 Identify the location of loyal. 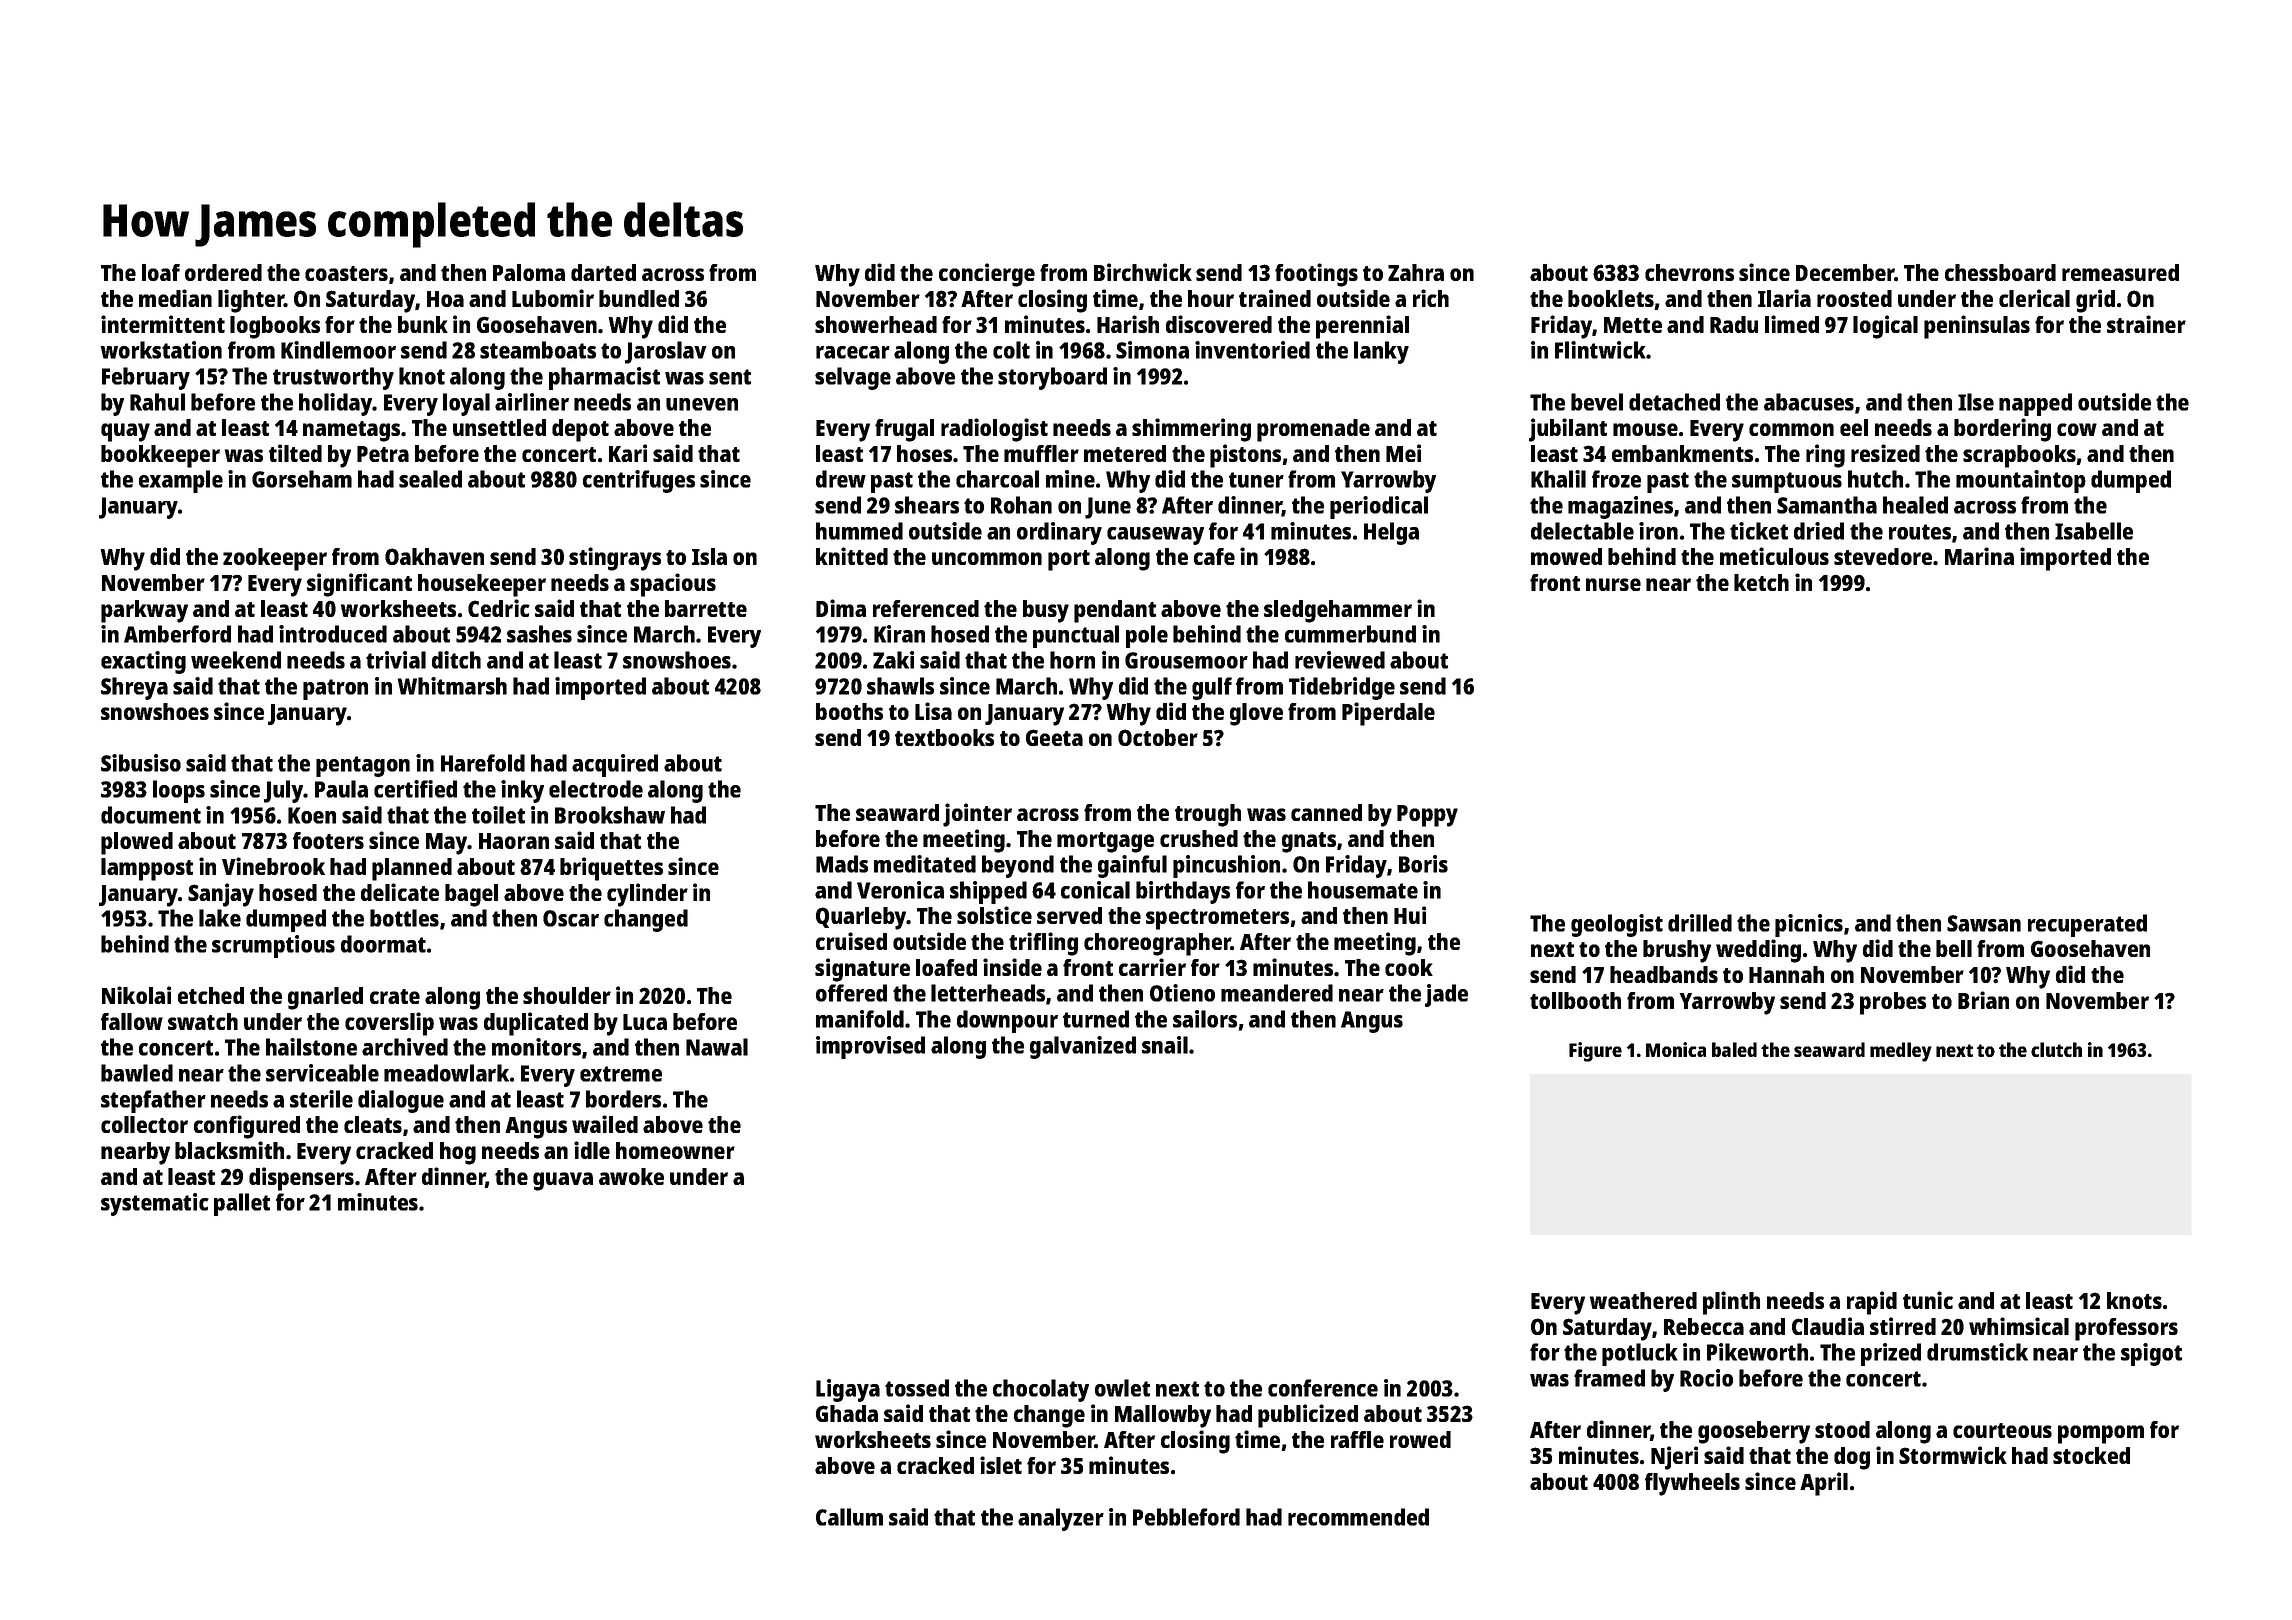
(466, 404).
